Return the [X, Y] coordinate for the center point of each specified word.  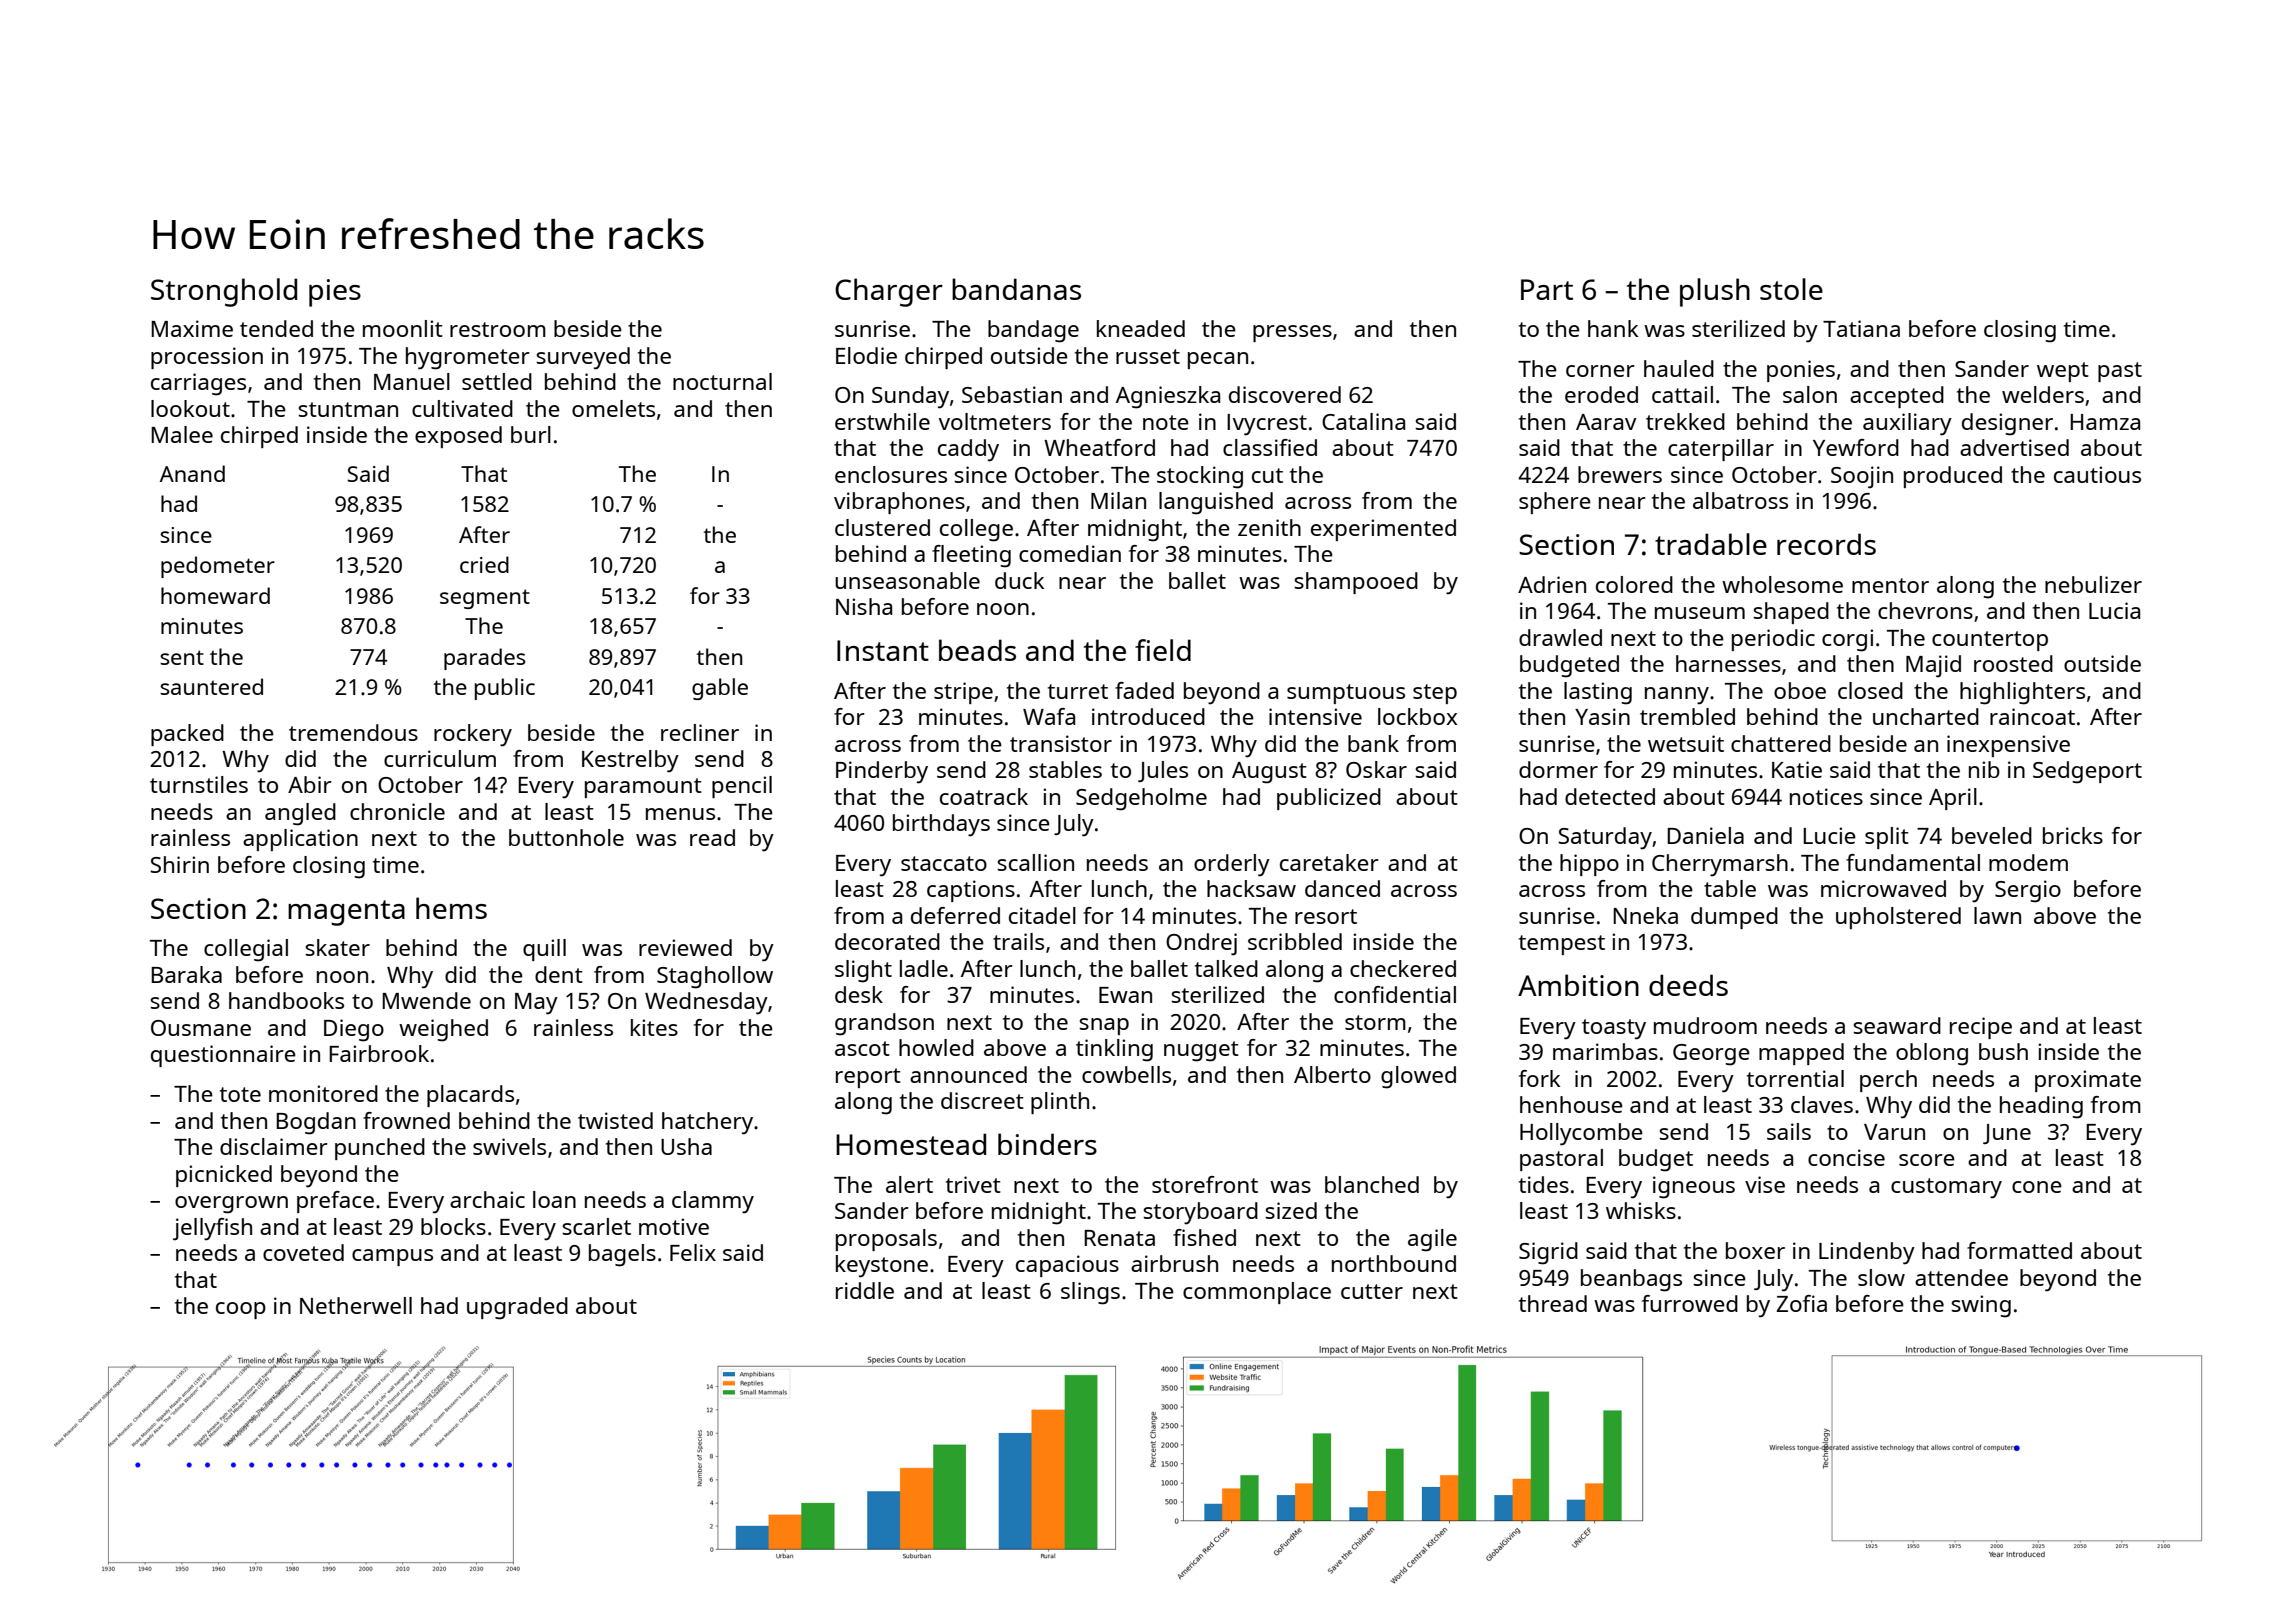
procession [207, 358]
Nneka [1645, 915]
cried [484, 564]
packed [187, 735]
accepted [1897, 397]
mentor [1890, 585]
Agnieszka [1168, 397]
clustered [882, 527]
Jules [1163, 771]
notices [1826, 796]
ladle [924, 968]
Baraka [186, 974]
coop [241, 1310]
